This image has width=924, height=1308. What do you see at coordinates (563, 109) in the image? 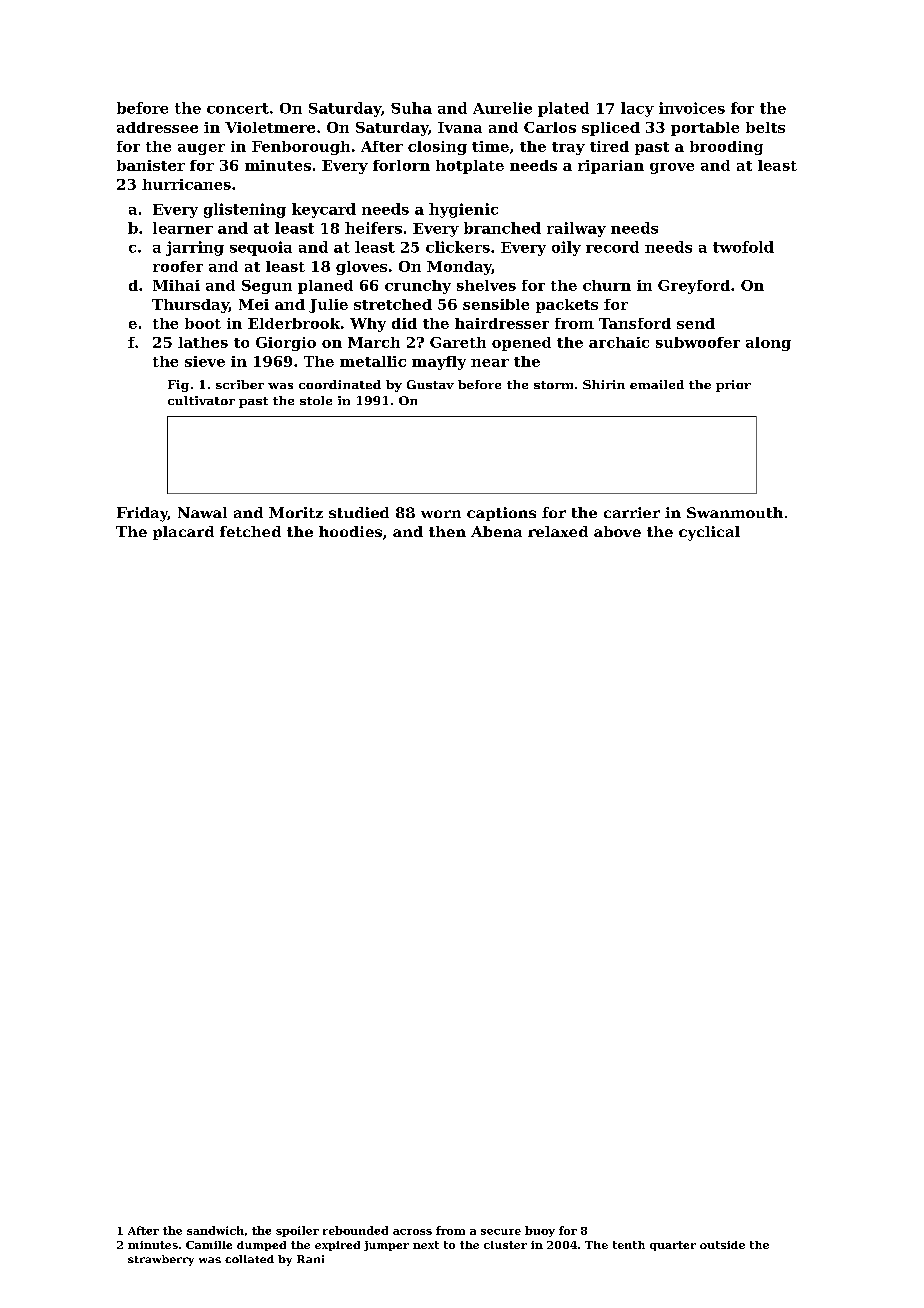
I see `plated` at bounding box center [563, 109].
